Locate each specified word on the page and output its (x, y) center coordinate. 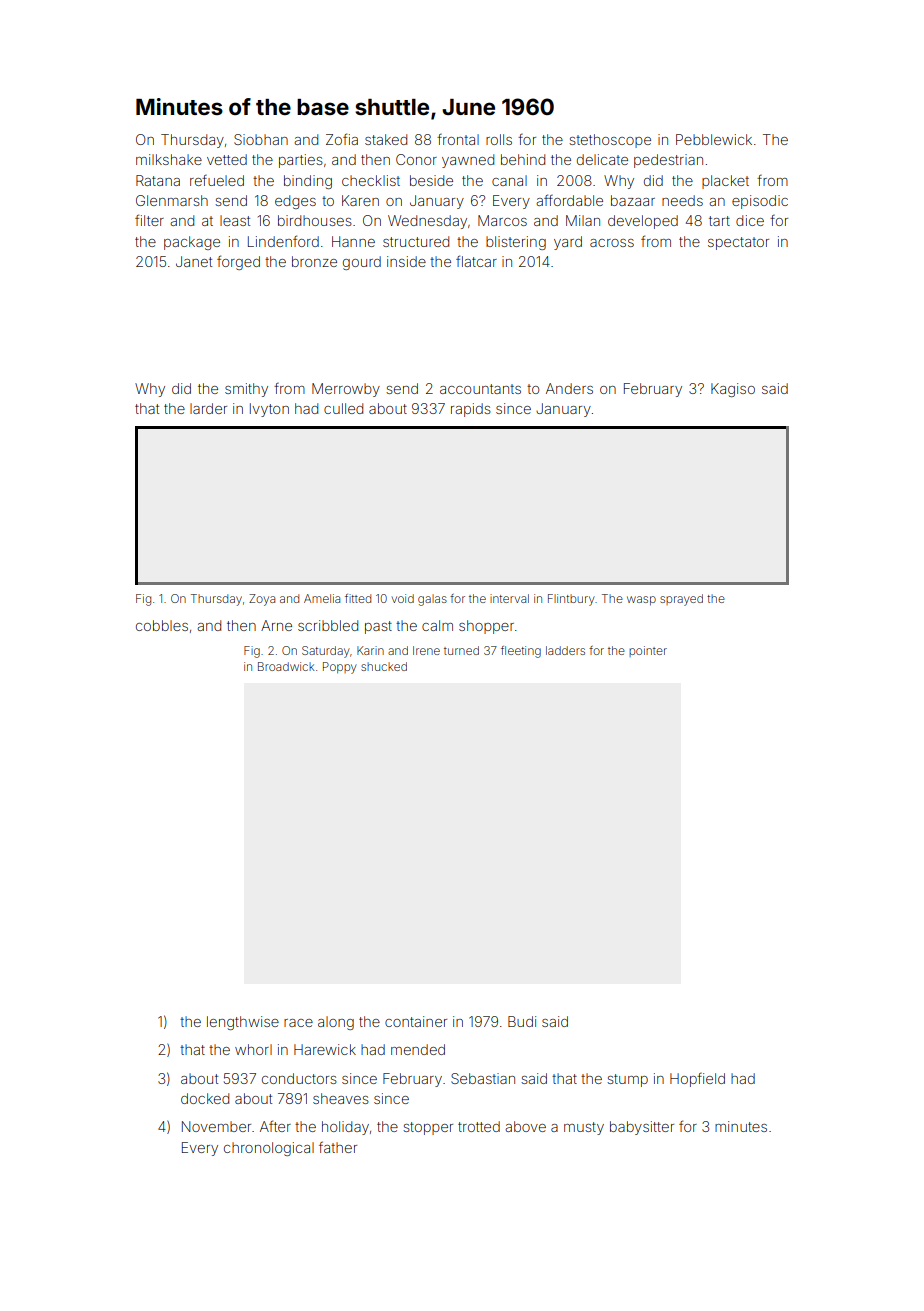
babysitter (642, 1128)
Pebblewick (714, 139)
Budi (522, 1021)
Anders (569, 388)
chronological (269, 1149)
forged (238, 262)
